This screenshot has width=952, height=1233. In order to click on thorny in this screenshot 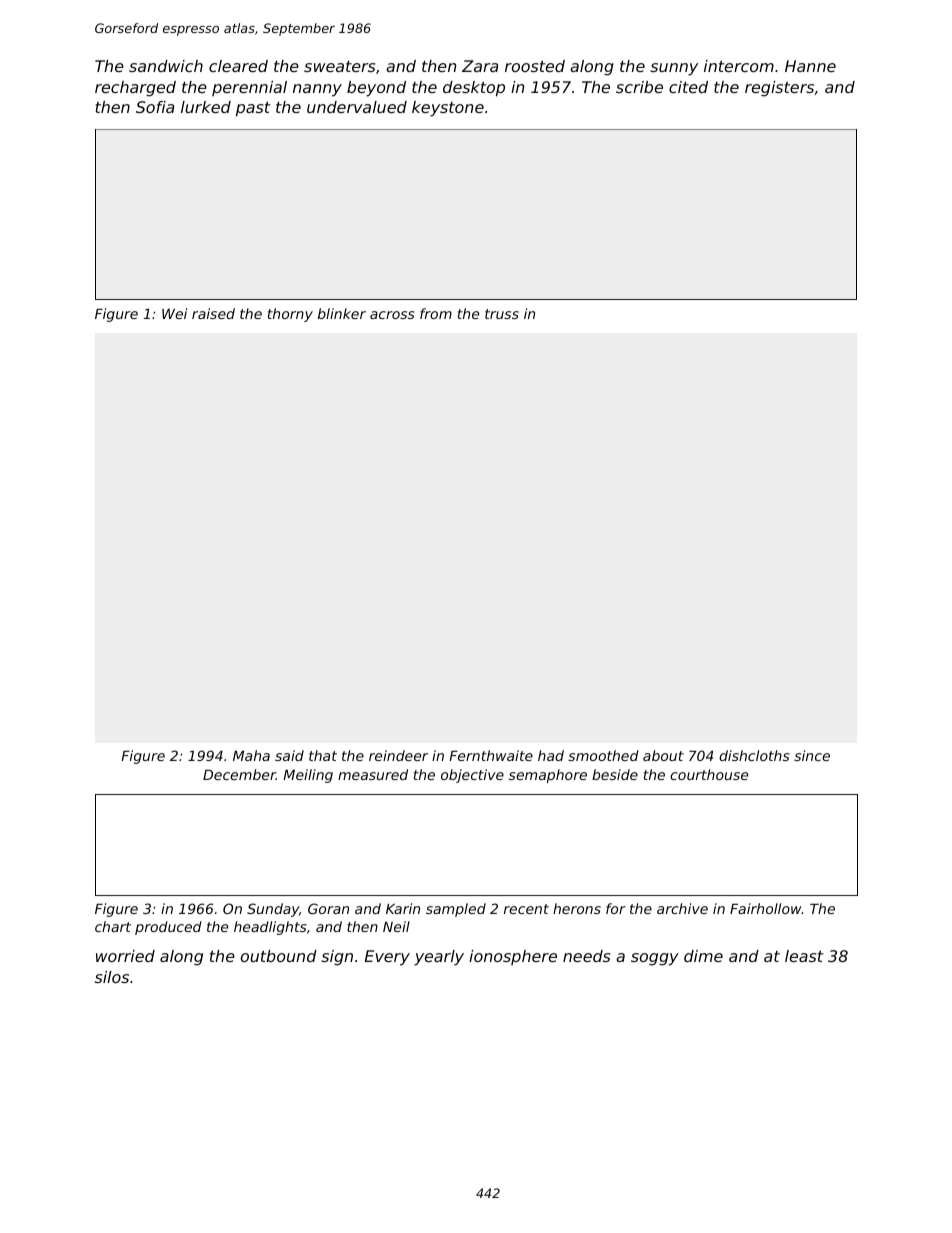, I will do `click(290, 315)`.
